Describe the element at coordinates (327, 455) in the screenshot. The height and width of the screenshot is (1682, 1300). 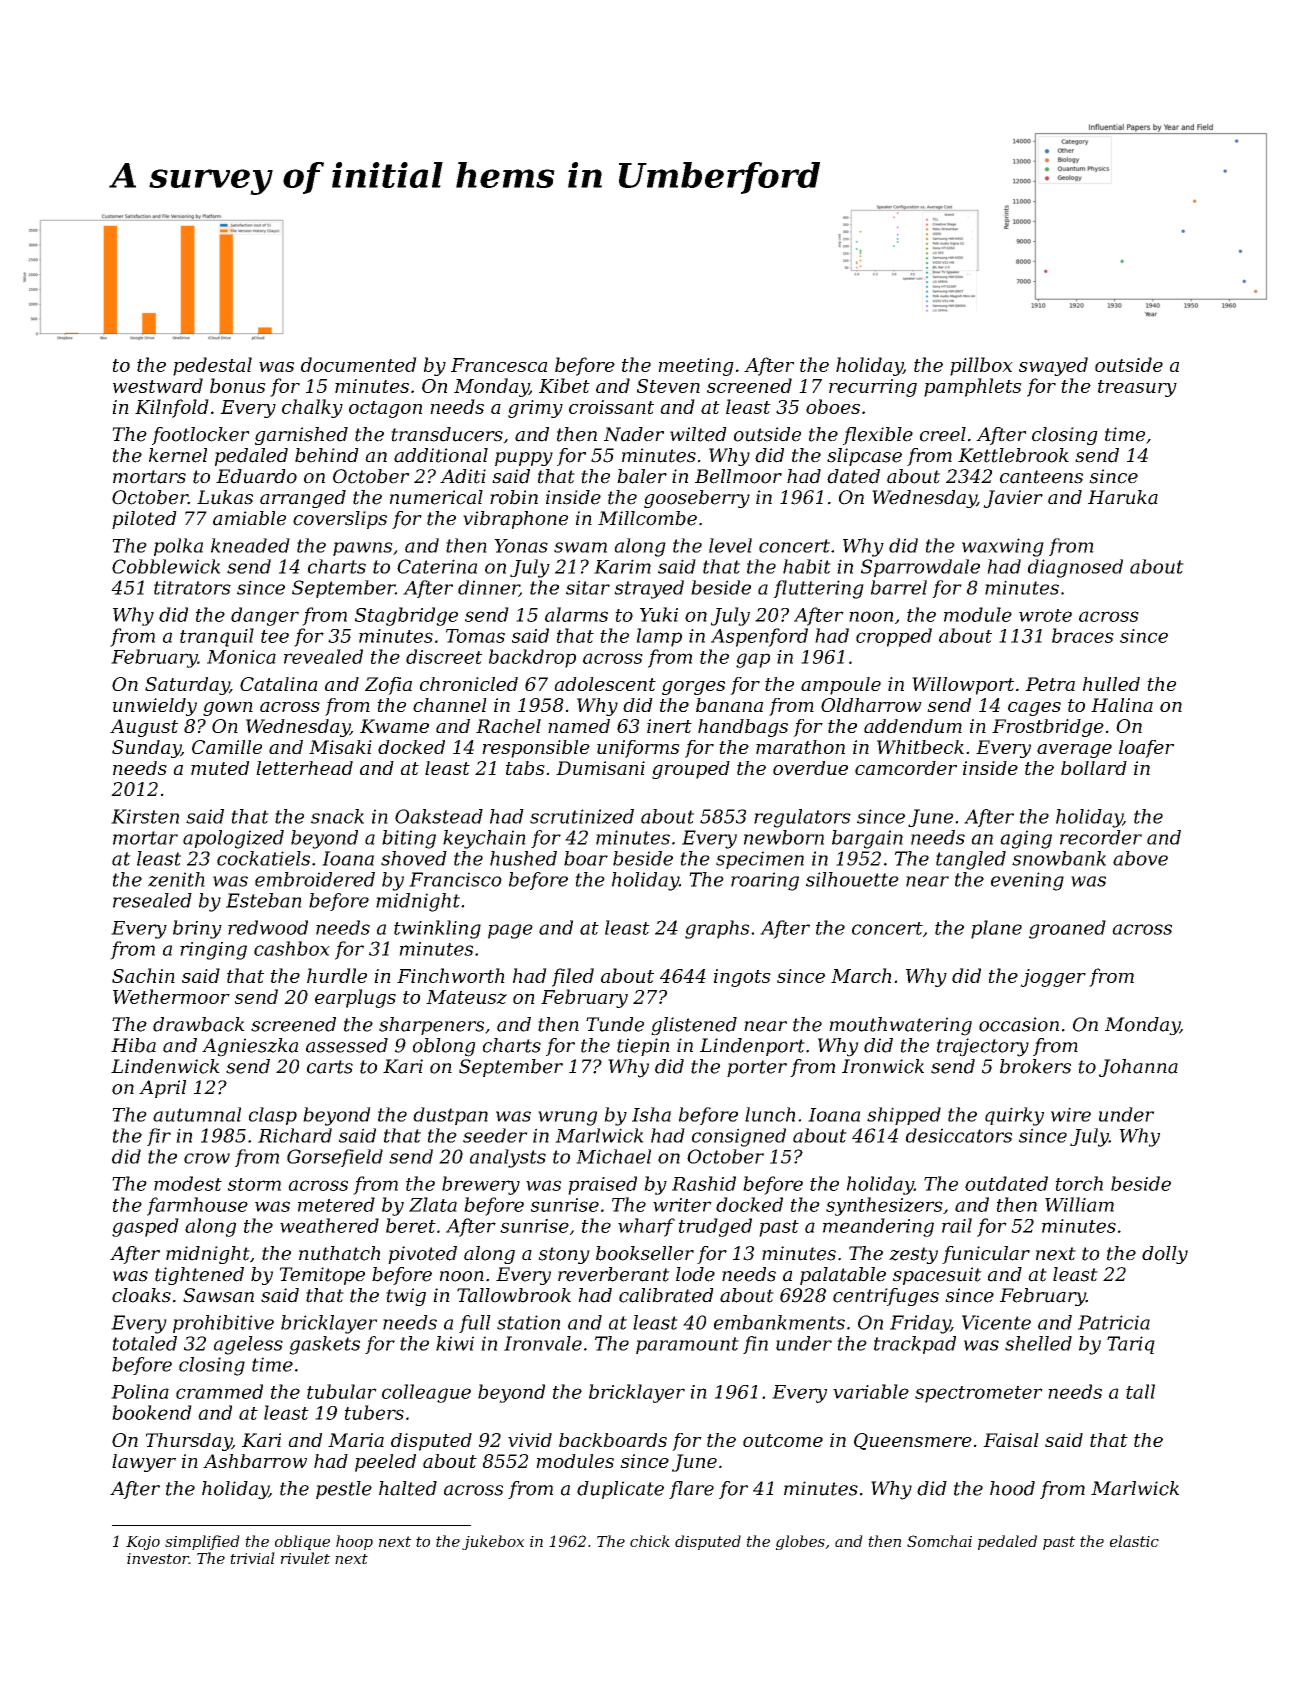
I see `behind` at that location.
